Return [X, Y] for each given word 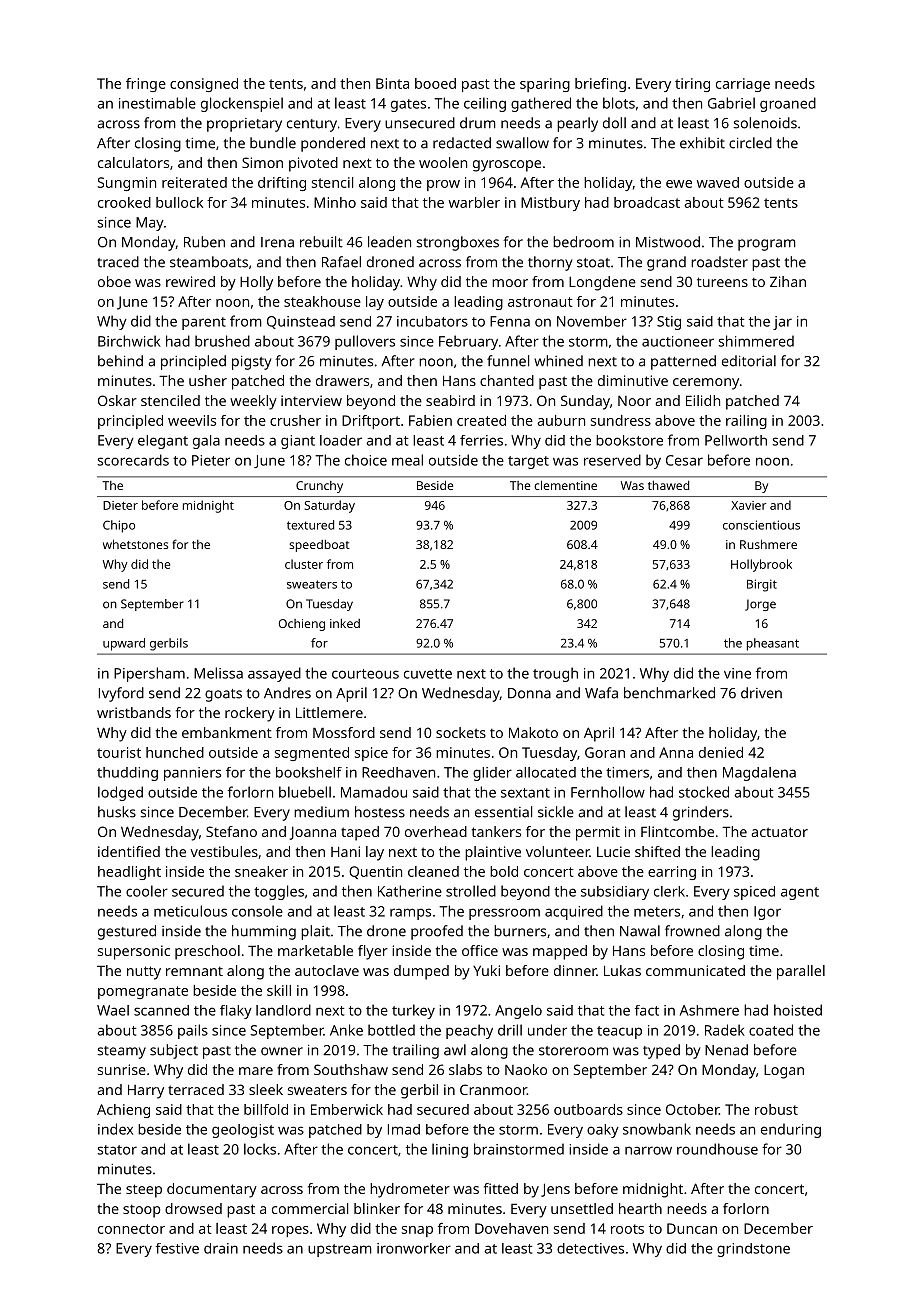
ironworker [414, 1248]
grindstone [753, 1250]
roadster [719, 262]
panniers [192, 774]
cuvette [428, 674]
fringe [146, 85]
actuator [779, 832]
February [468, 342]
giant [298, 442]
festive [177, 1248]
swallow [522, 143]
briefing [600, 85]
